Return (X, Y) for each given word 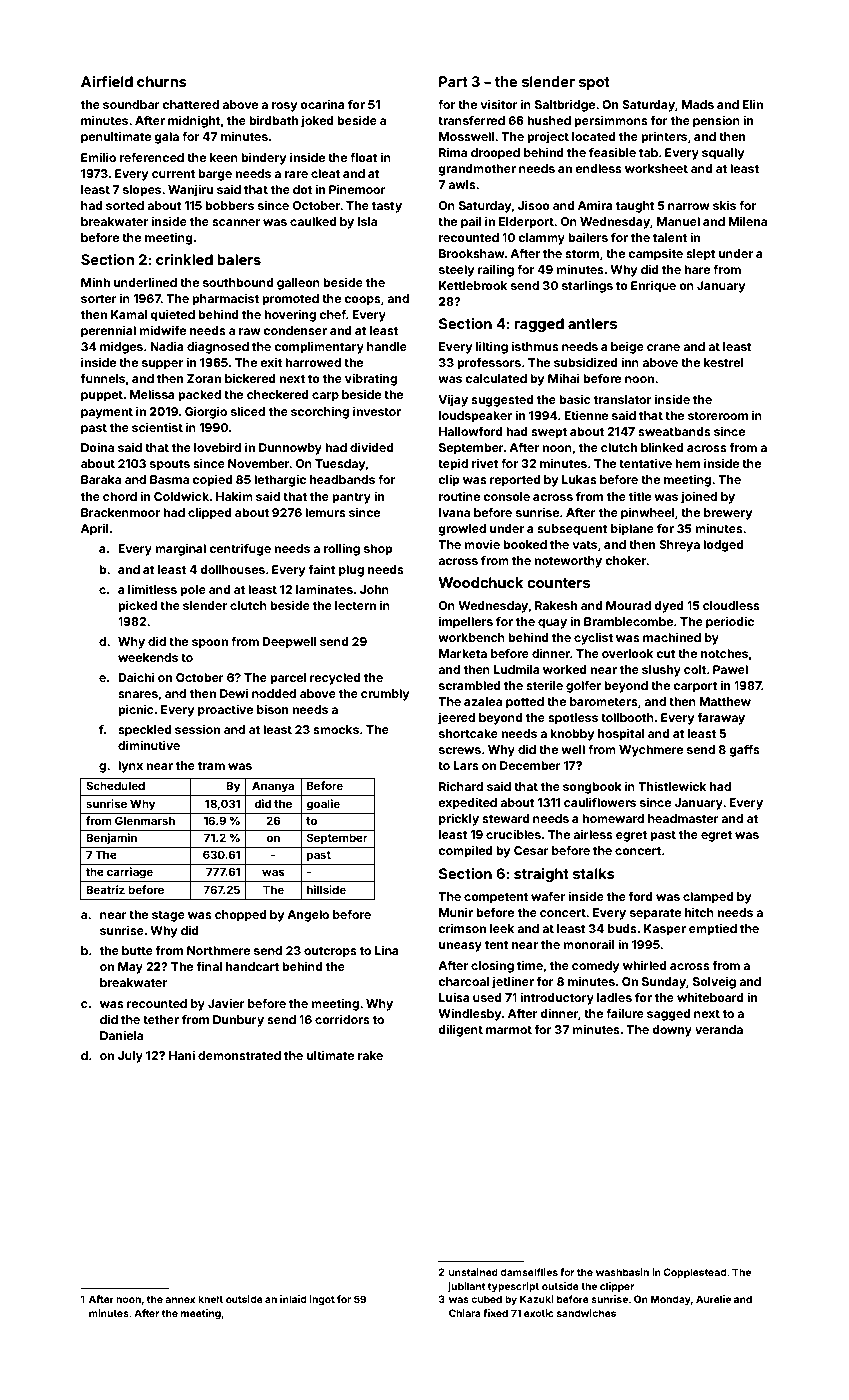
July (130, 1057)
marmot (509, 1030)
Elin (752, 104)
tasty (387, 207)
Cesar (531, 850)
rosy (285, 107)
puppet (102, 396)
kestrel (723, 362)
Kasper (665, 930)
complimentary (319, 348)
